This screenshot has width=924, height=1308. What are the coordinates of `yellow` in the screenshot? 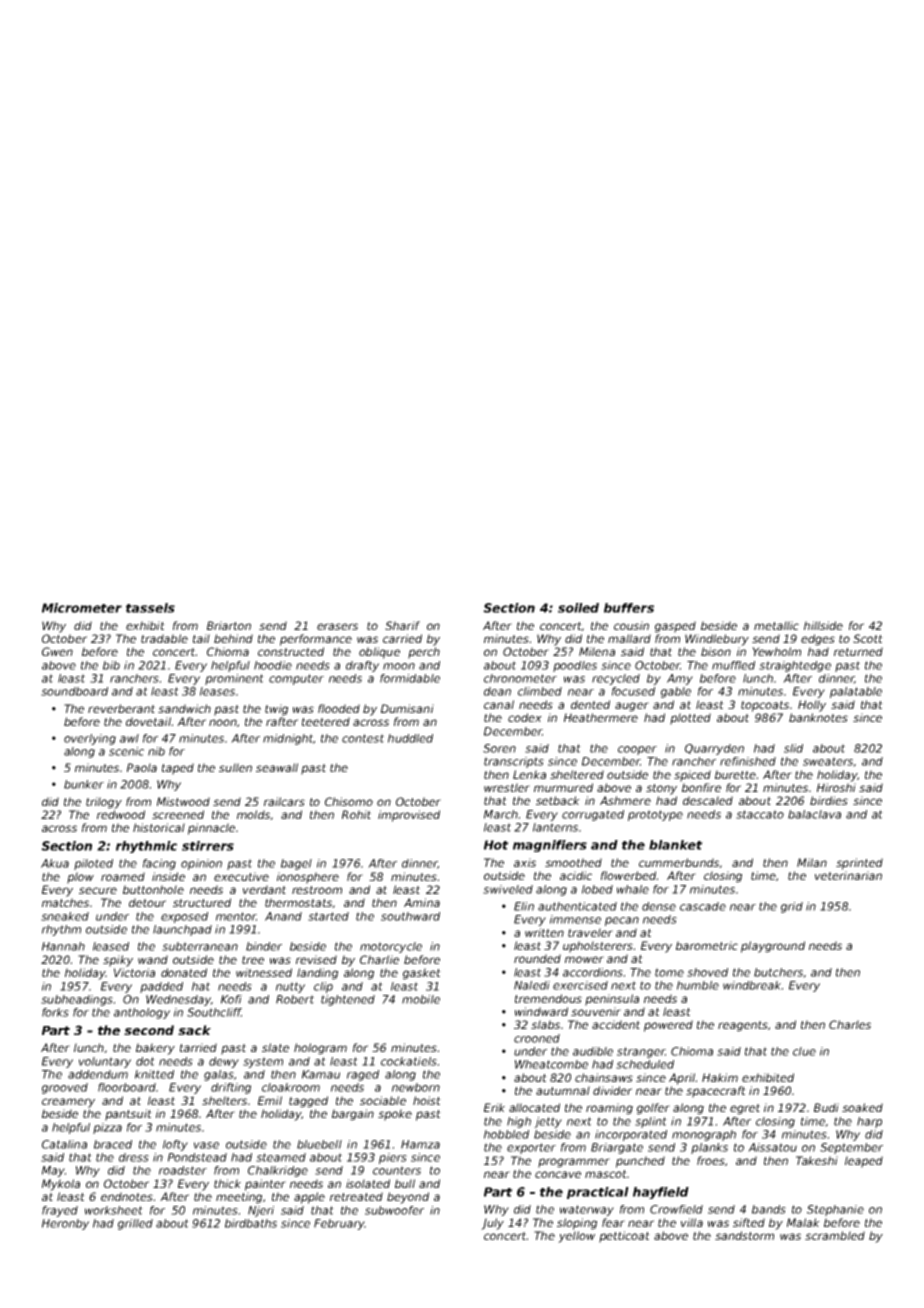 It's located at (576, 1237).
